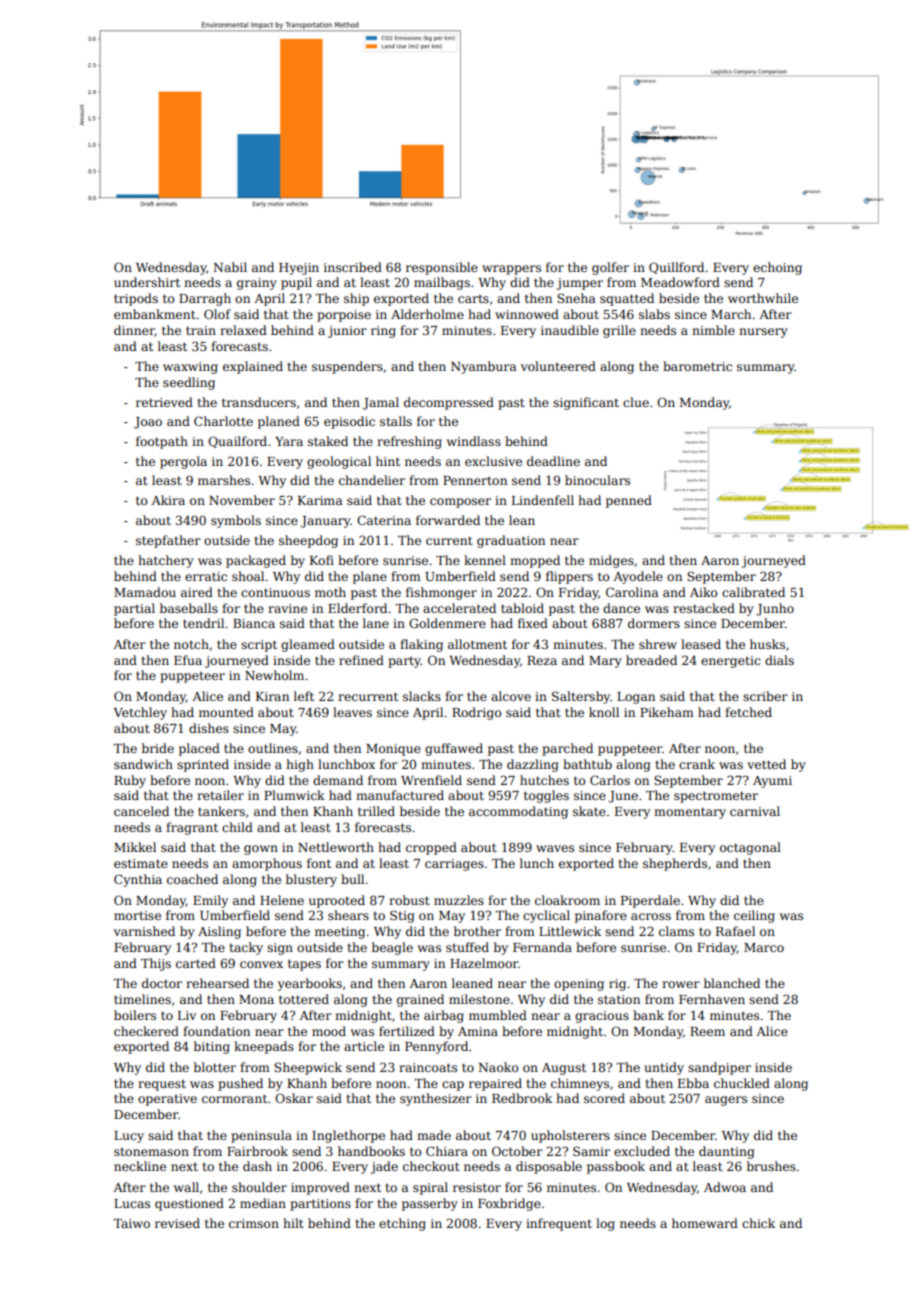 The image size is (924, 1308). What do you see at coordinates (610, 268) in the screenshot?
I see `golfer` at bounding box center [610, 268].
